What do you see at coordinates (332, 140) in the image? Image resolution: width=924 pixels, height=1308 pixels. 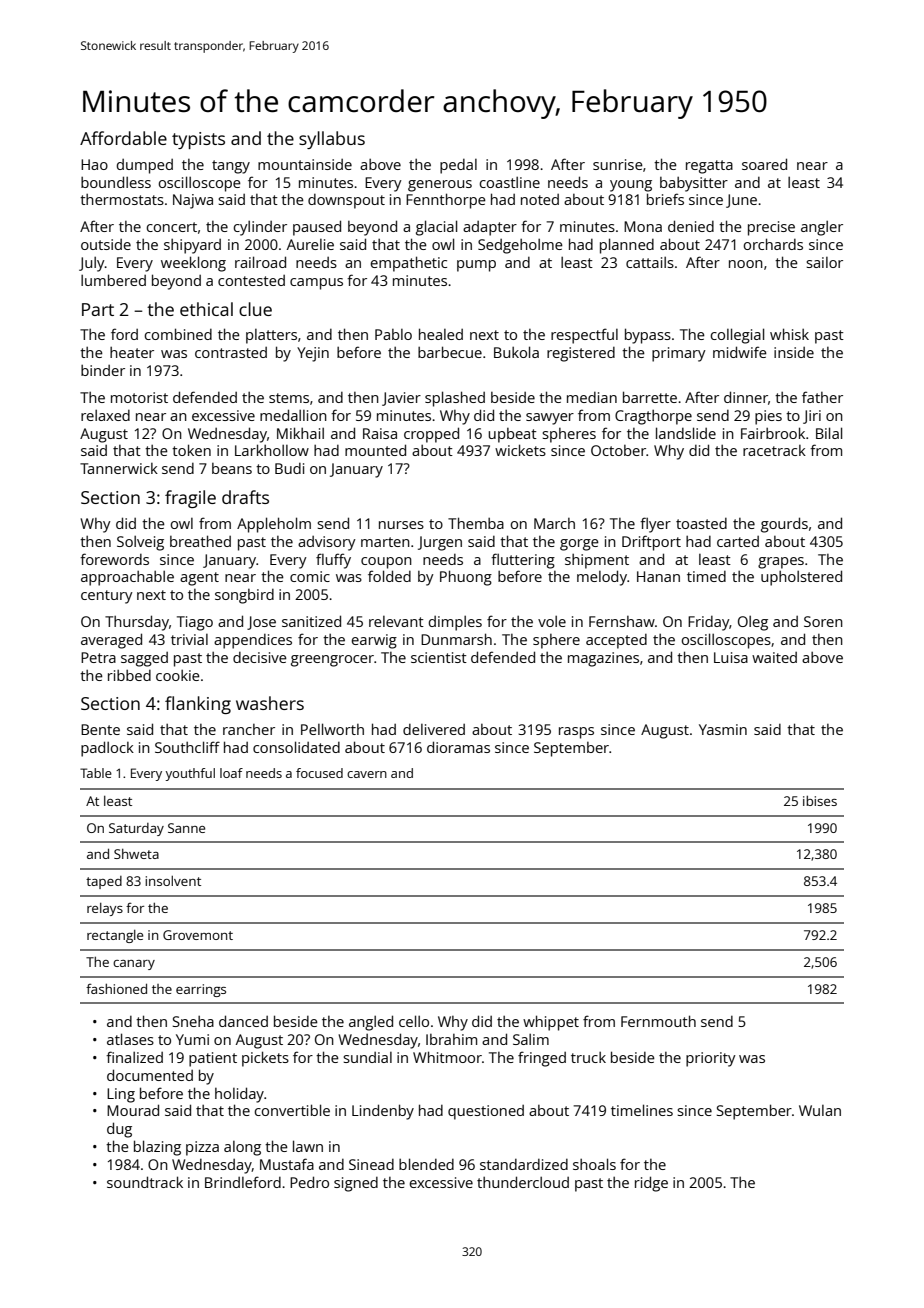 I see `syllabus` at bounding box center [332, 140].
